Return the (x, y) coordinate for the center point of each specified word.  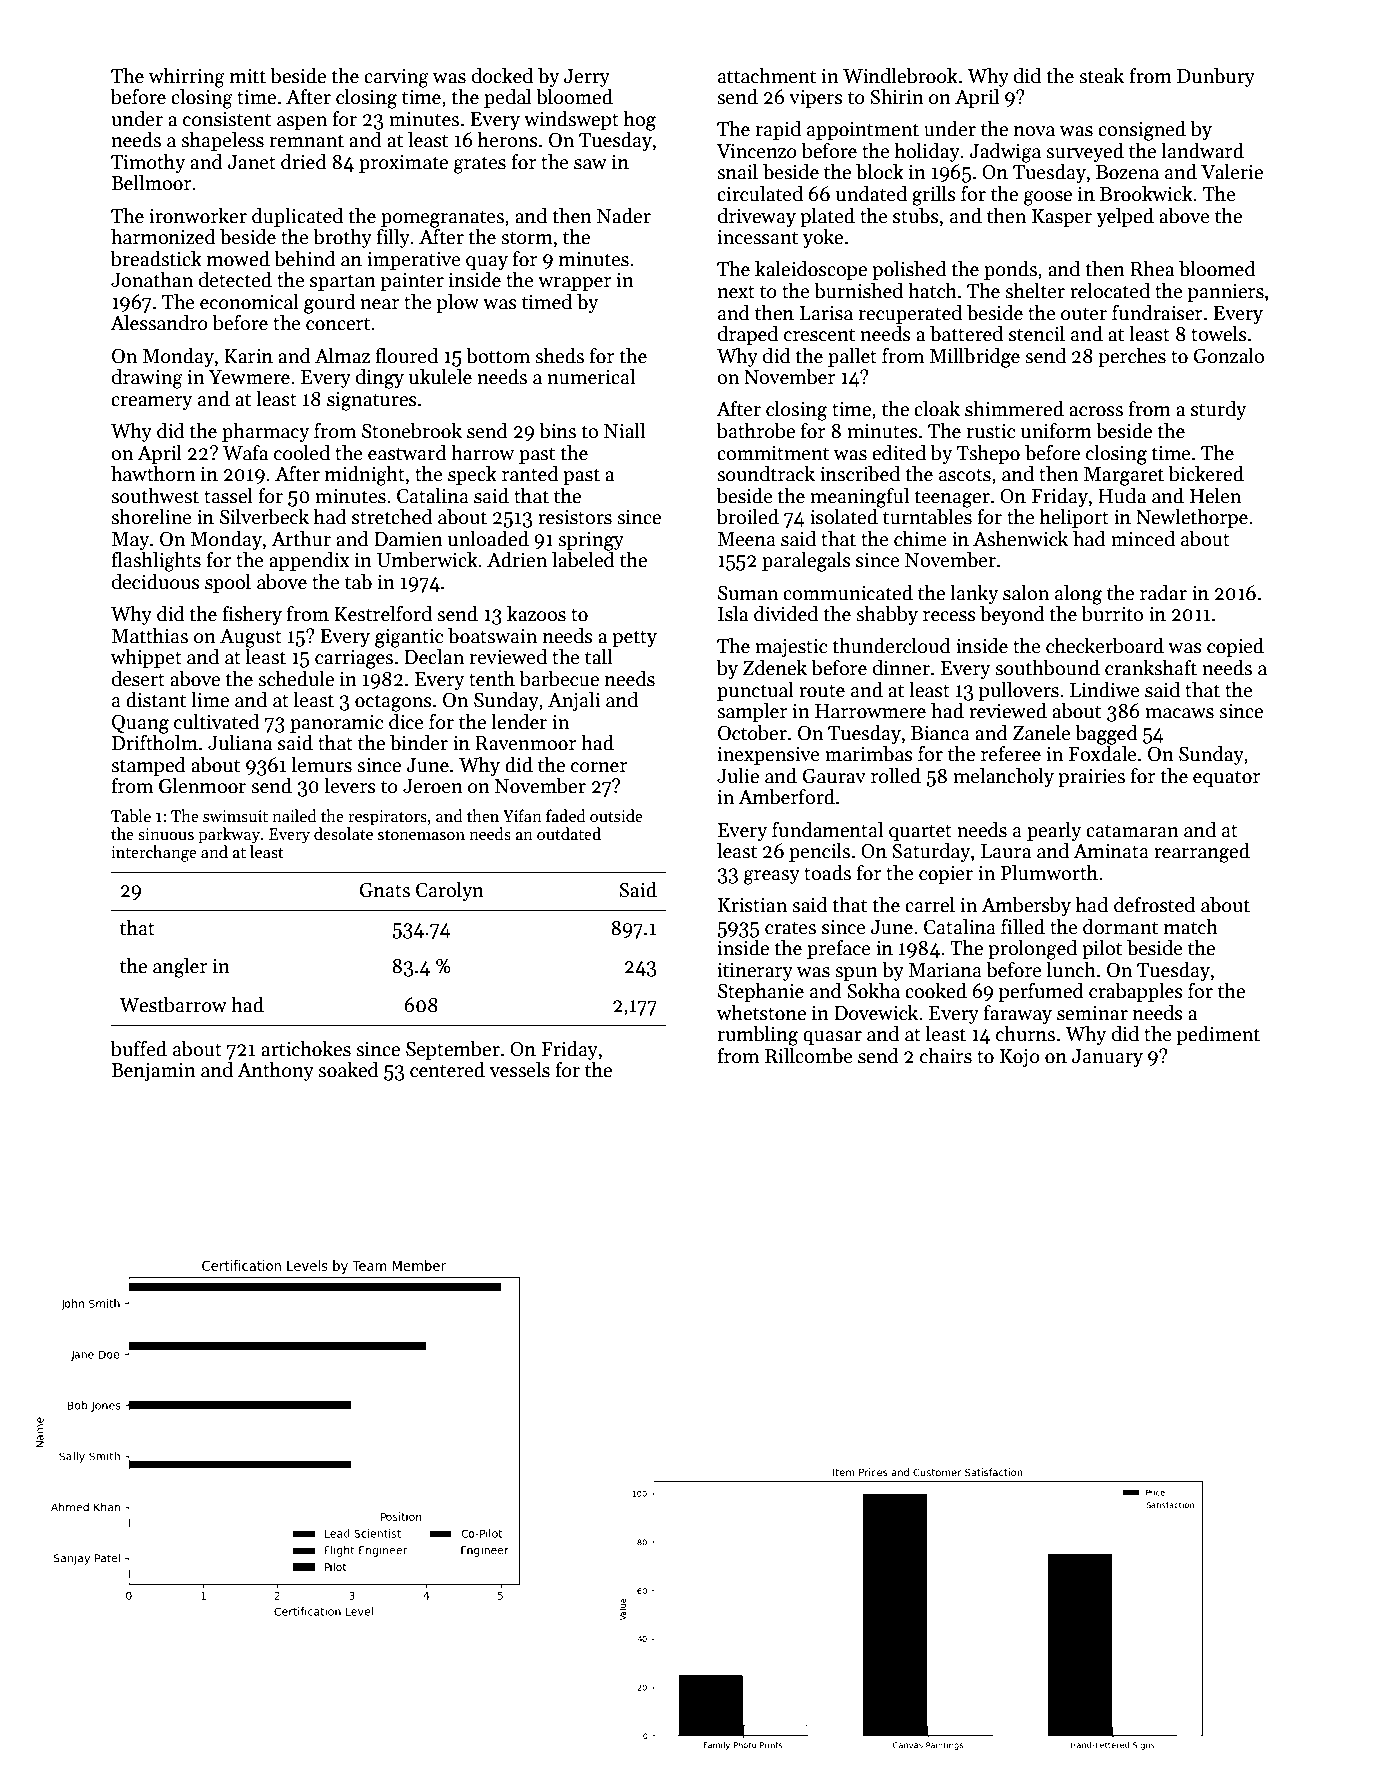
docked (502, 76)
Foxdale (1103, 754)
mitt (248, 76)
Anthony (275, 1071)
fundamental (827, 830)
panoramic (336, 724)
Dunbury (1216, 77)
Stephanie (761, 992)
